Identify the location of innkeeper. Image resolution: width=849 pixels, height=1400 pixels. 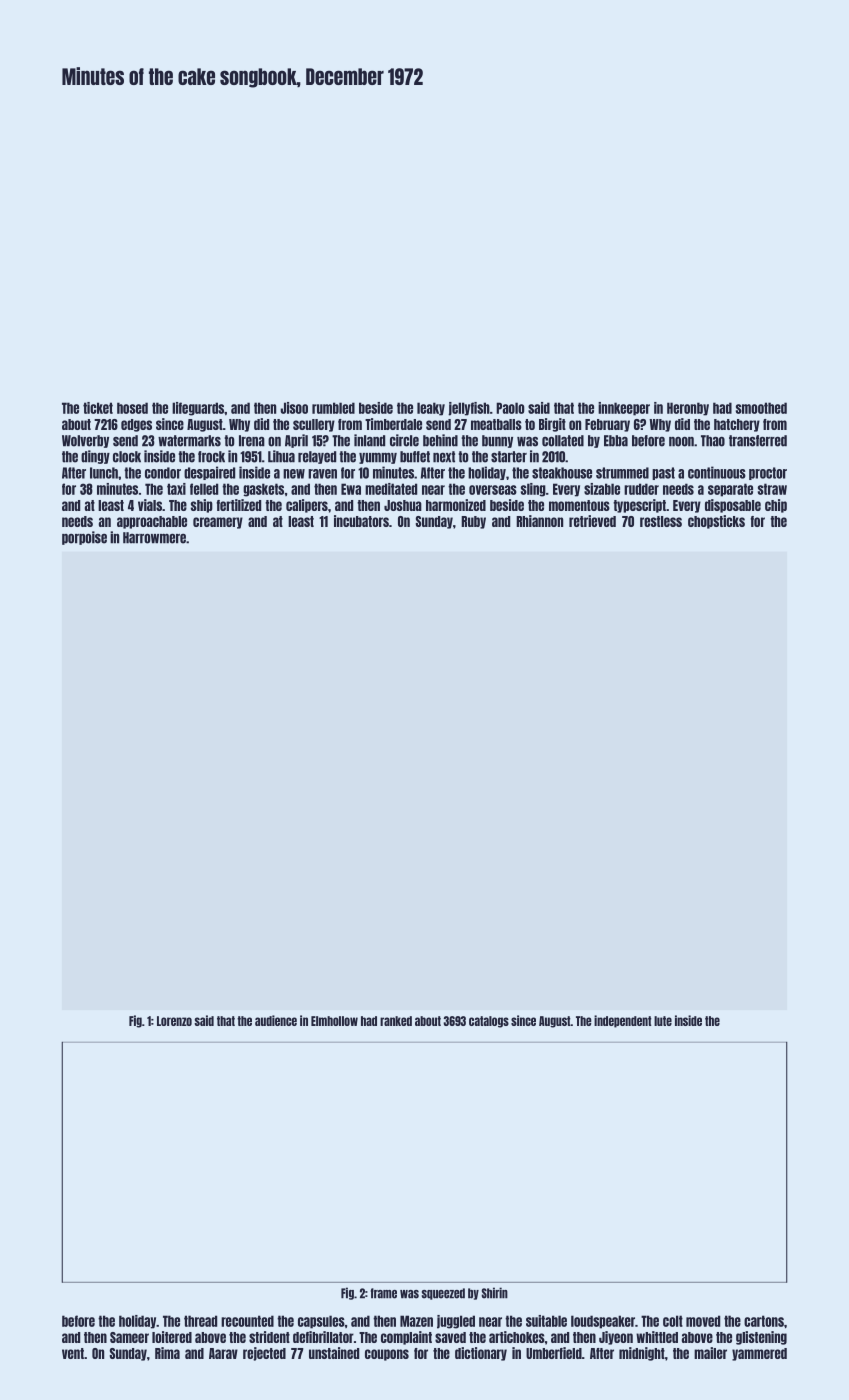
(624, 409).
